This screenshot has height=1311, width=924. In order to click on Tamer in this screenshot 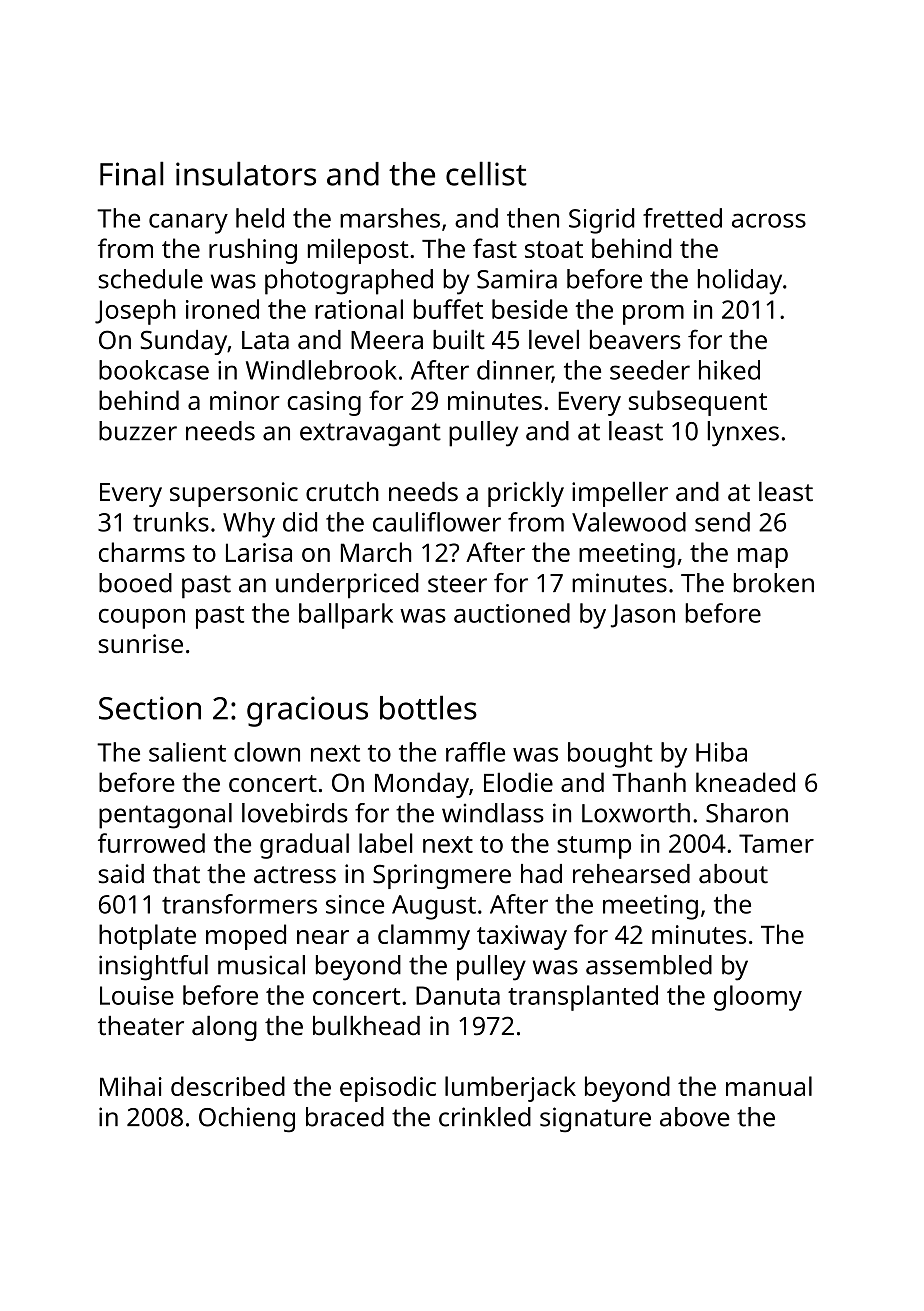, I will do `click(776, 843)`.
